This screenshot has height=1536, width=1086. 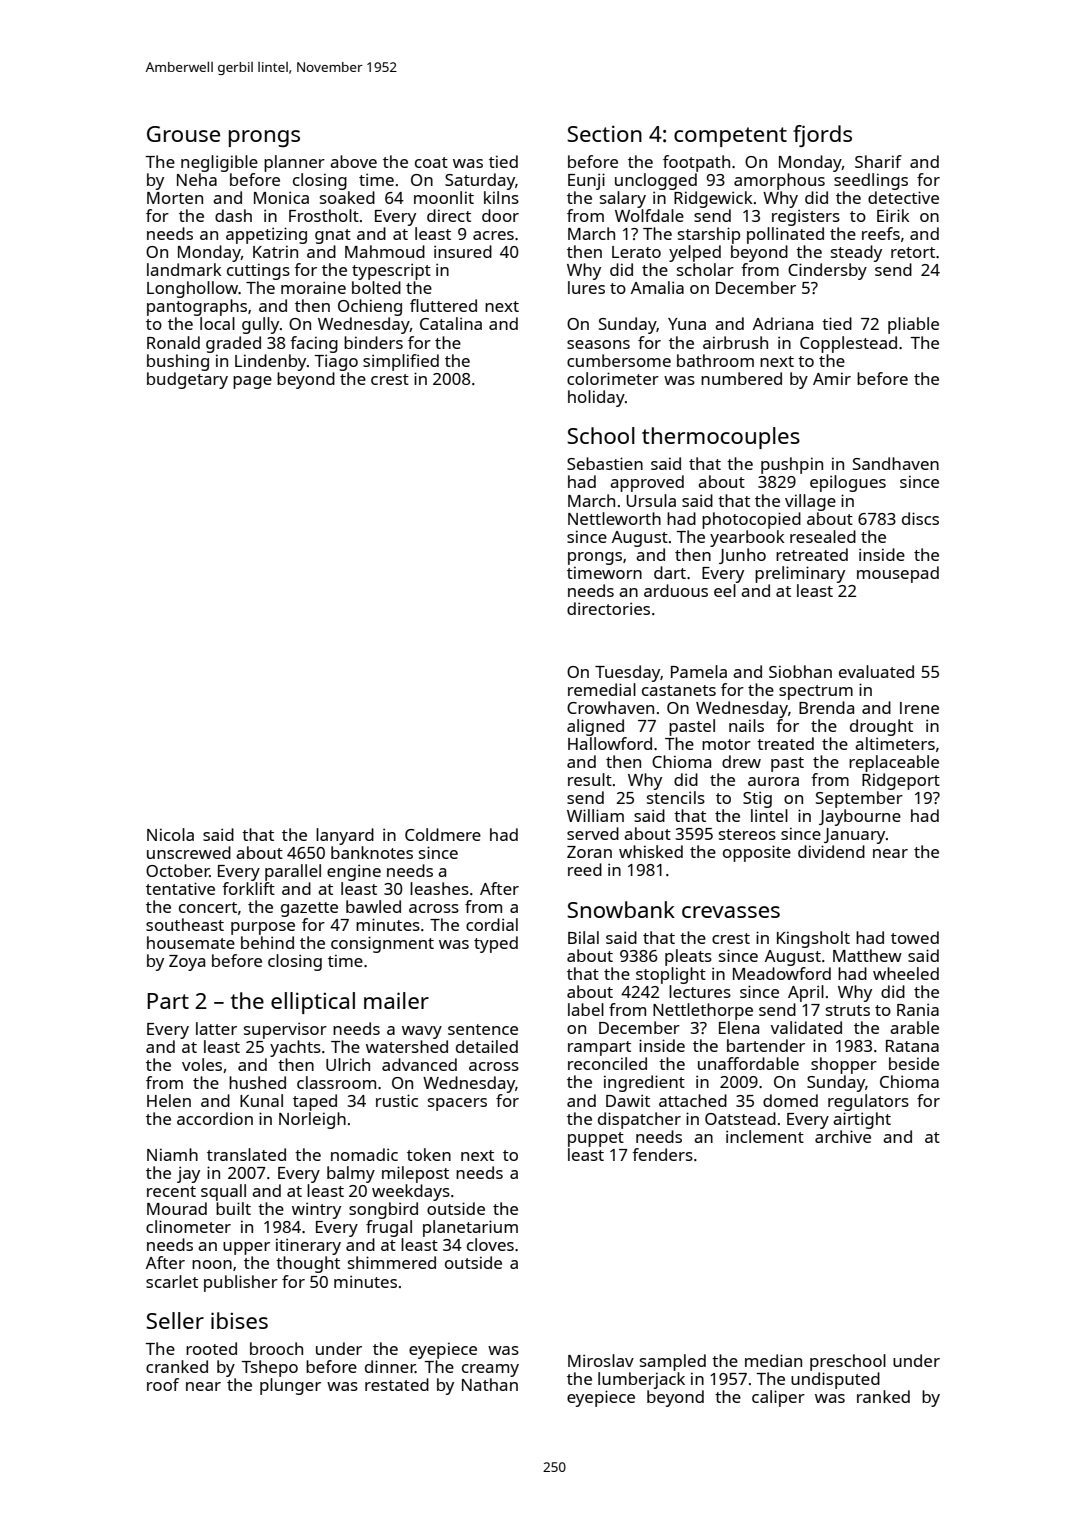 What do you see at coordinates (443, 834) in the screenshot?
I see `Coldmere` at bounding box center [443, 834].
